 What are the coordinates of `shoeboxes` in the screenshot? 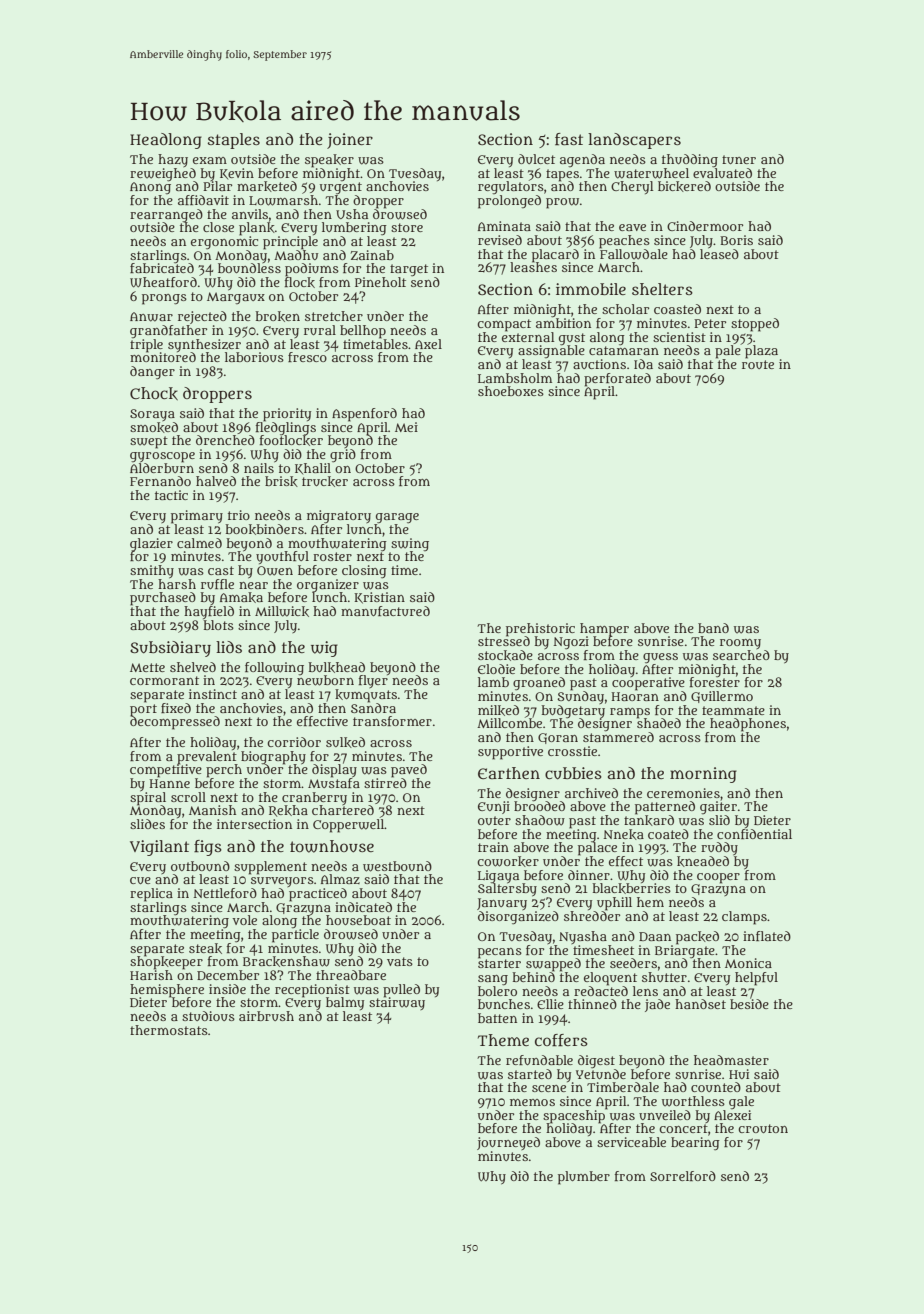 It's located at (511, 391).
